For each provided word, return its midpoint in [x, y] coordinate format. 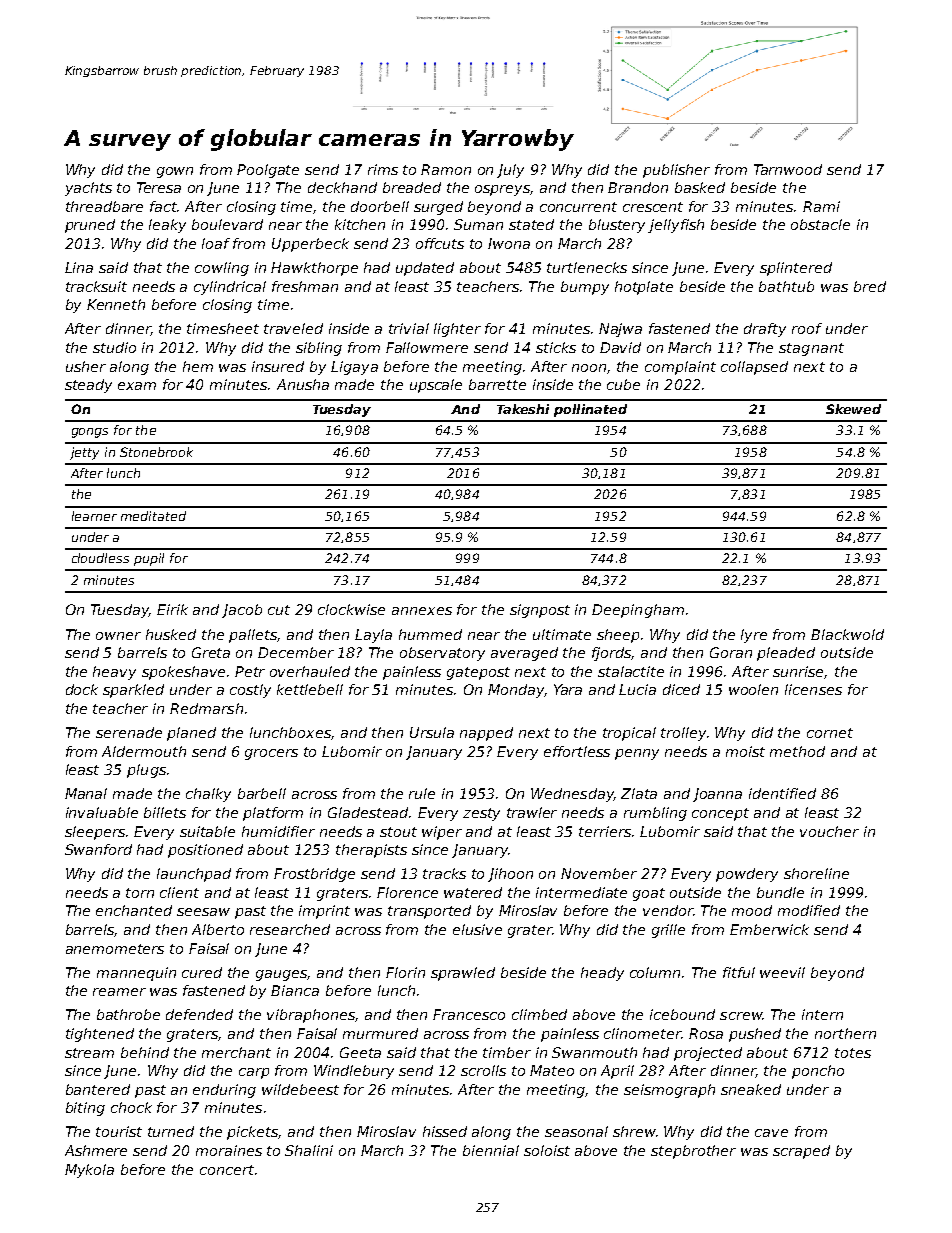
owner [118, 636]
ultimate [562, 634]
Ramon [446, 169]
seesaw [203, 912]
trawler [532, 812]
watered [473, 892]
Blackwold [847, 634]
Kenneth [116, 304]
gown [175, 172]
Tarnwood [788, 169]
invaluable [102, 812]
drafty [765, 330]
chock [131, 1107]
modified [809, 910]
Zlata [639, 793]
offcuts [440, 243]
